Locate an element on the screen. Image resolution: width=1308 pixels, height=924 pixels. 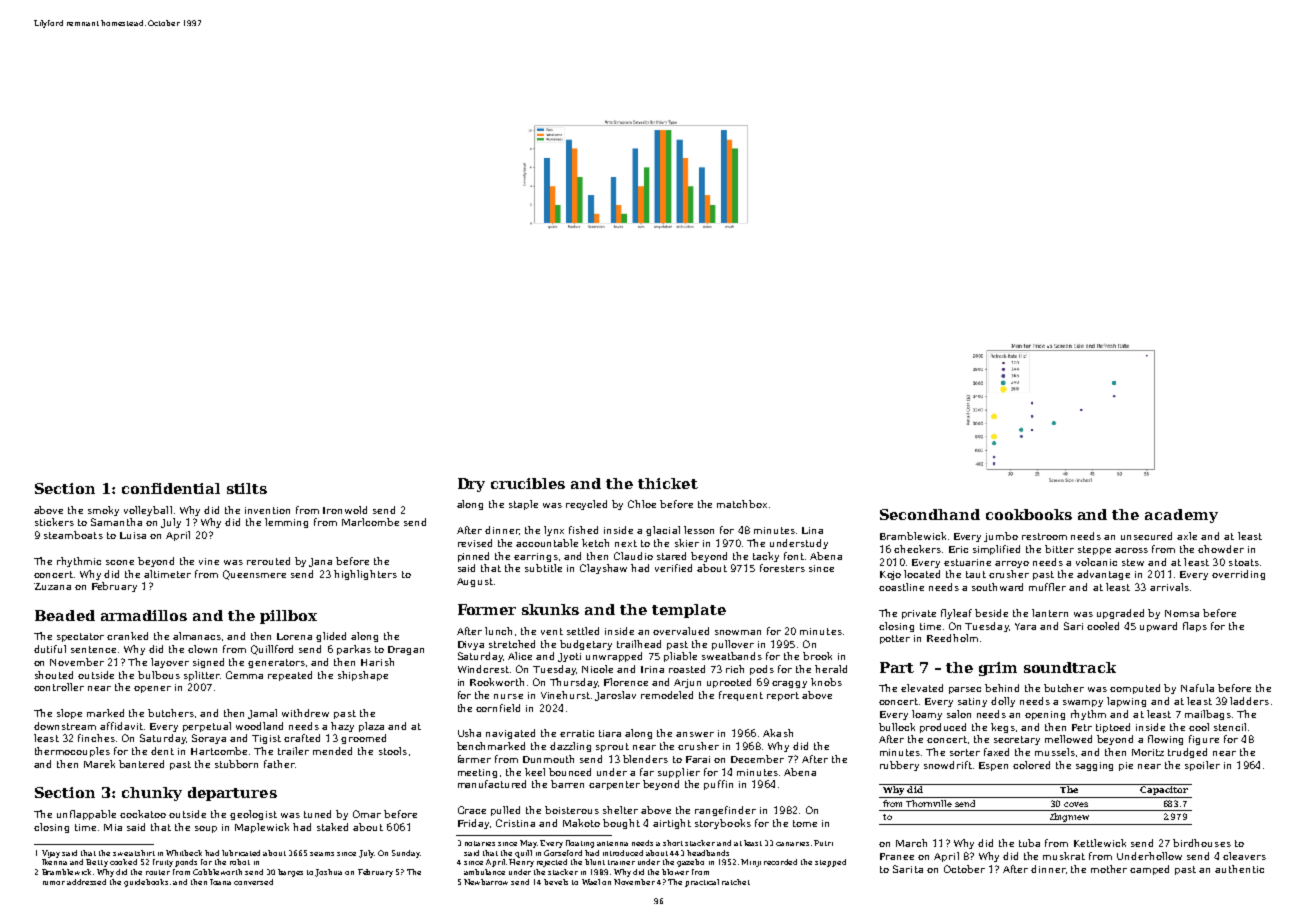
academy is located at coordinates (1181, 516).
